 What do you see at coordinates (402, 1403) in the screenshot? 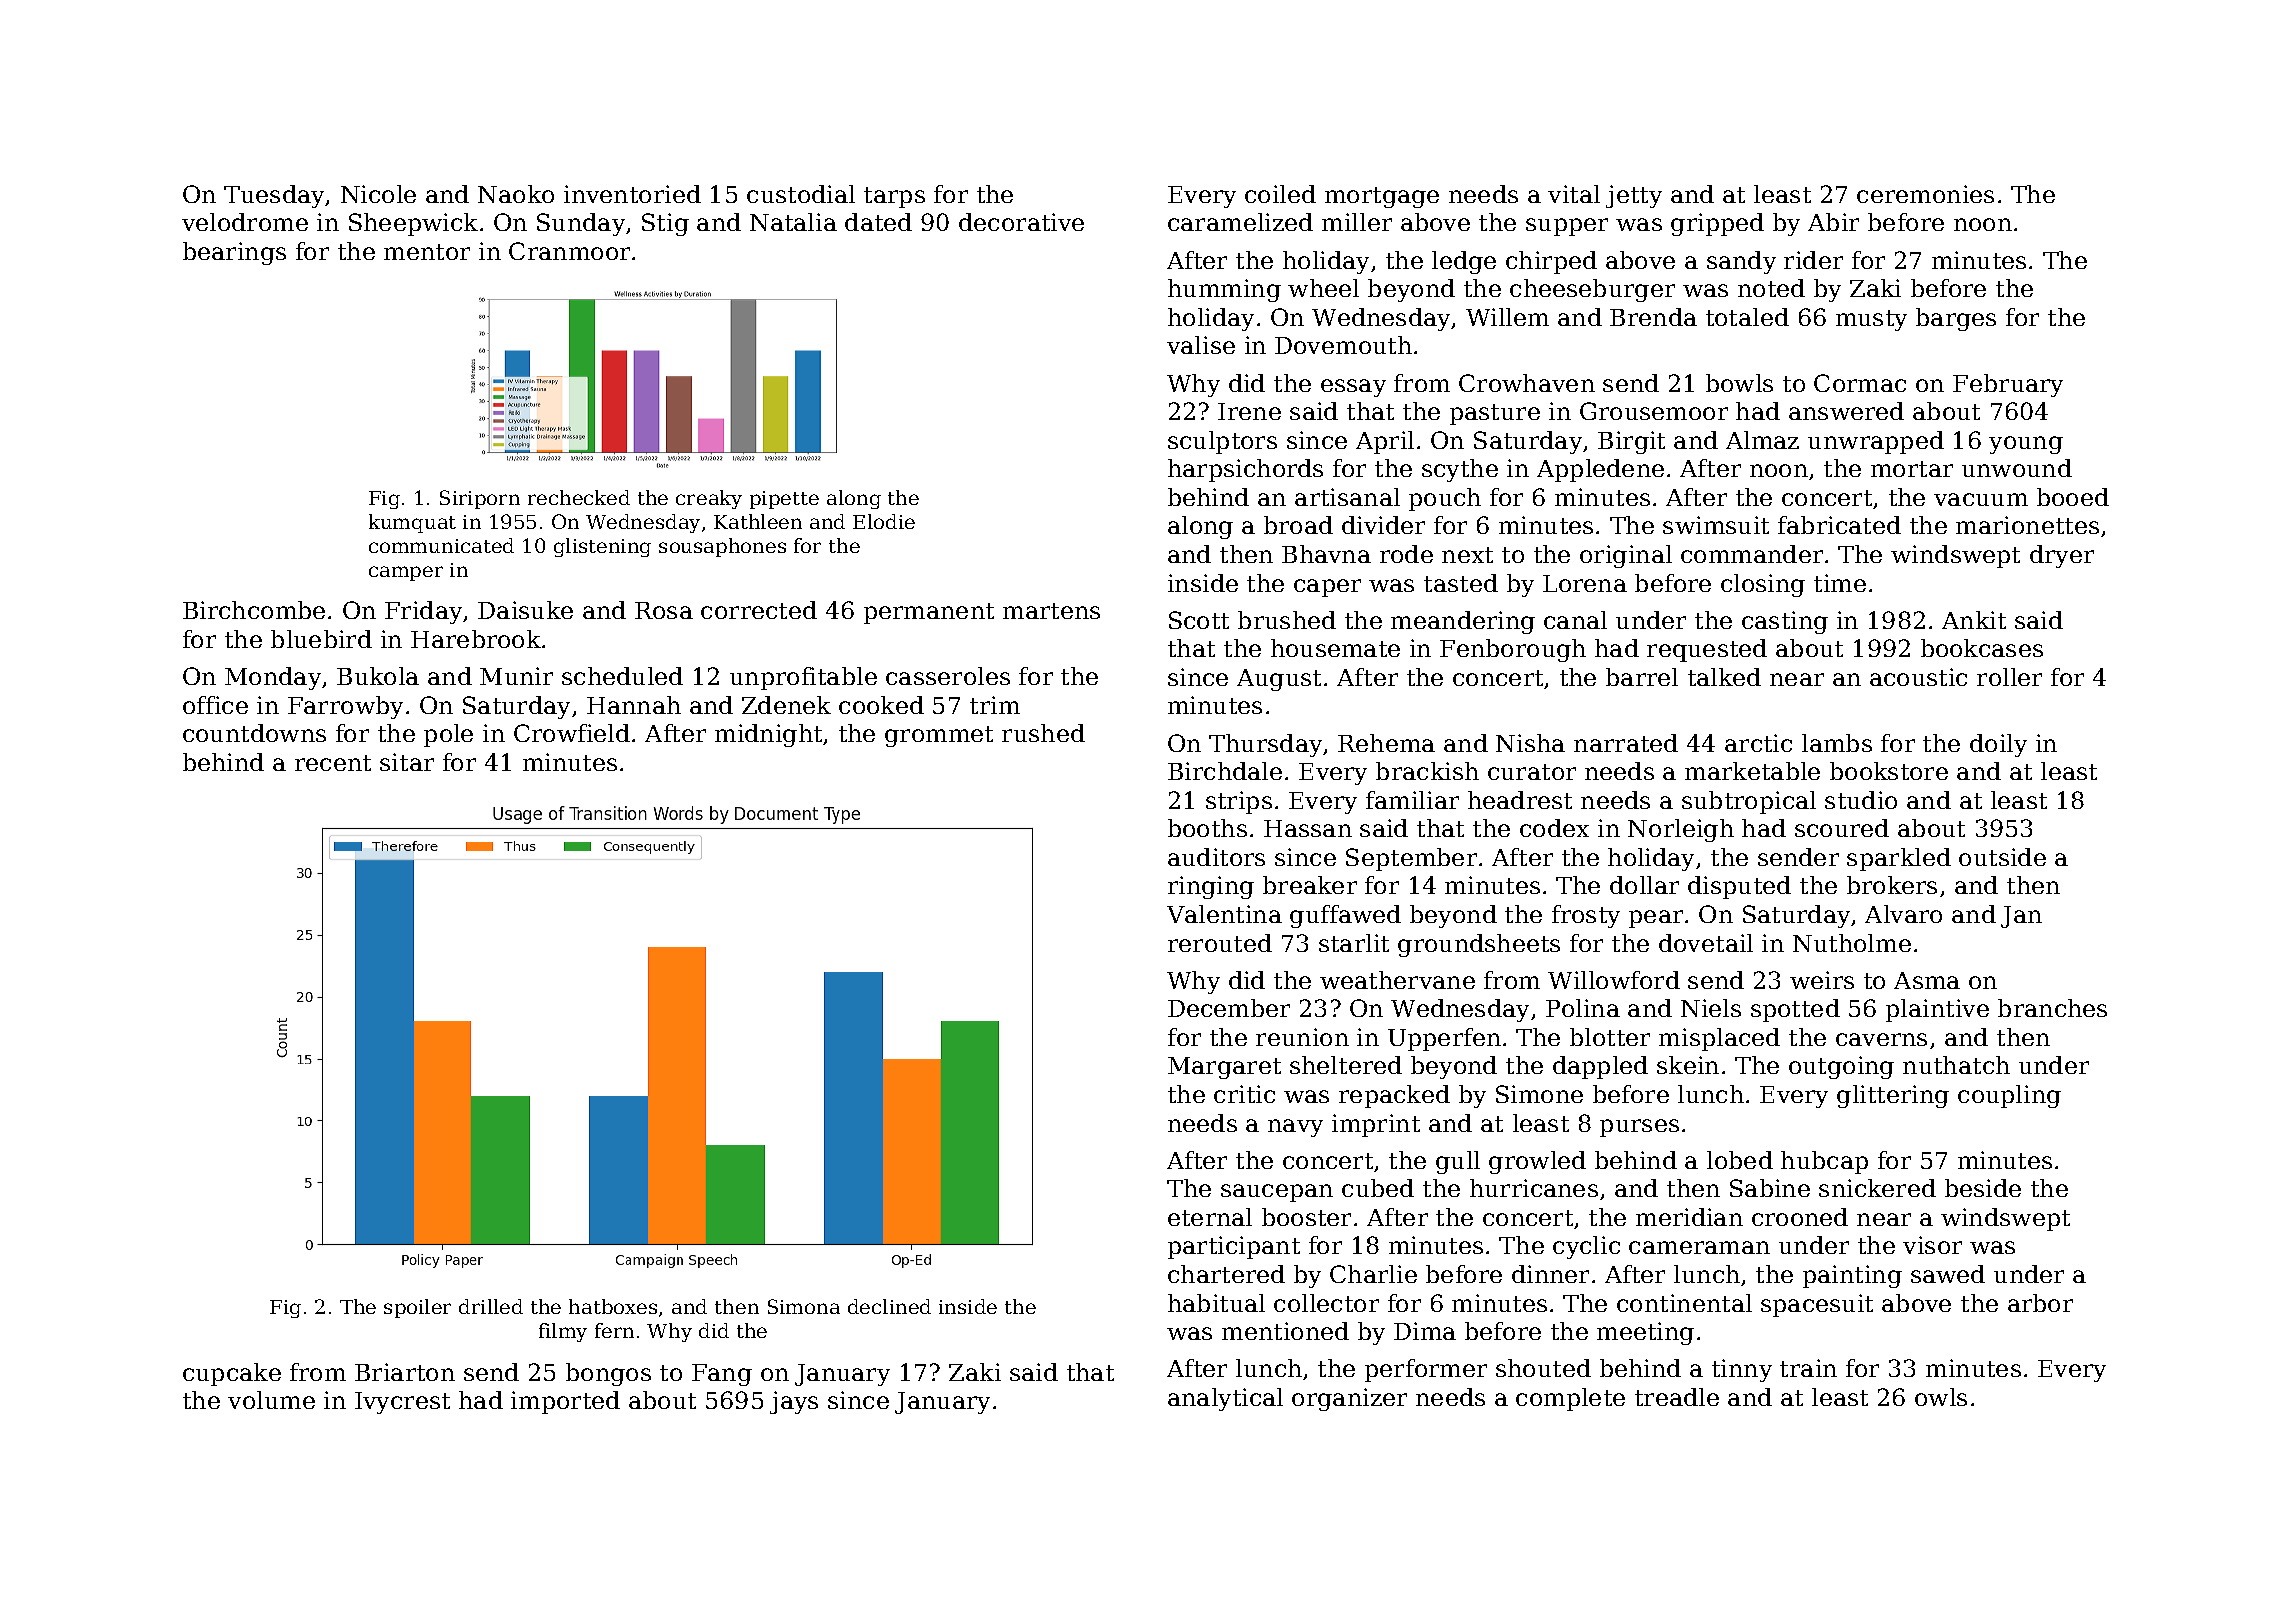
I see `Ivycrest` at bounding box center [402, 1403].
